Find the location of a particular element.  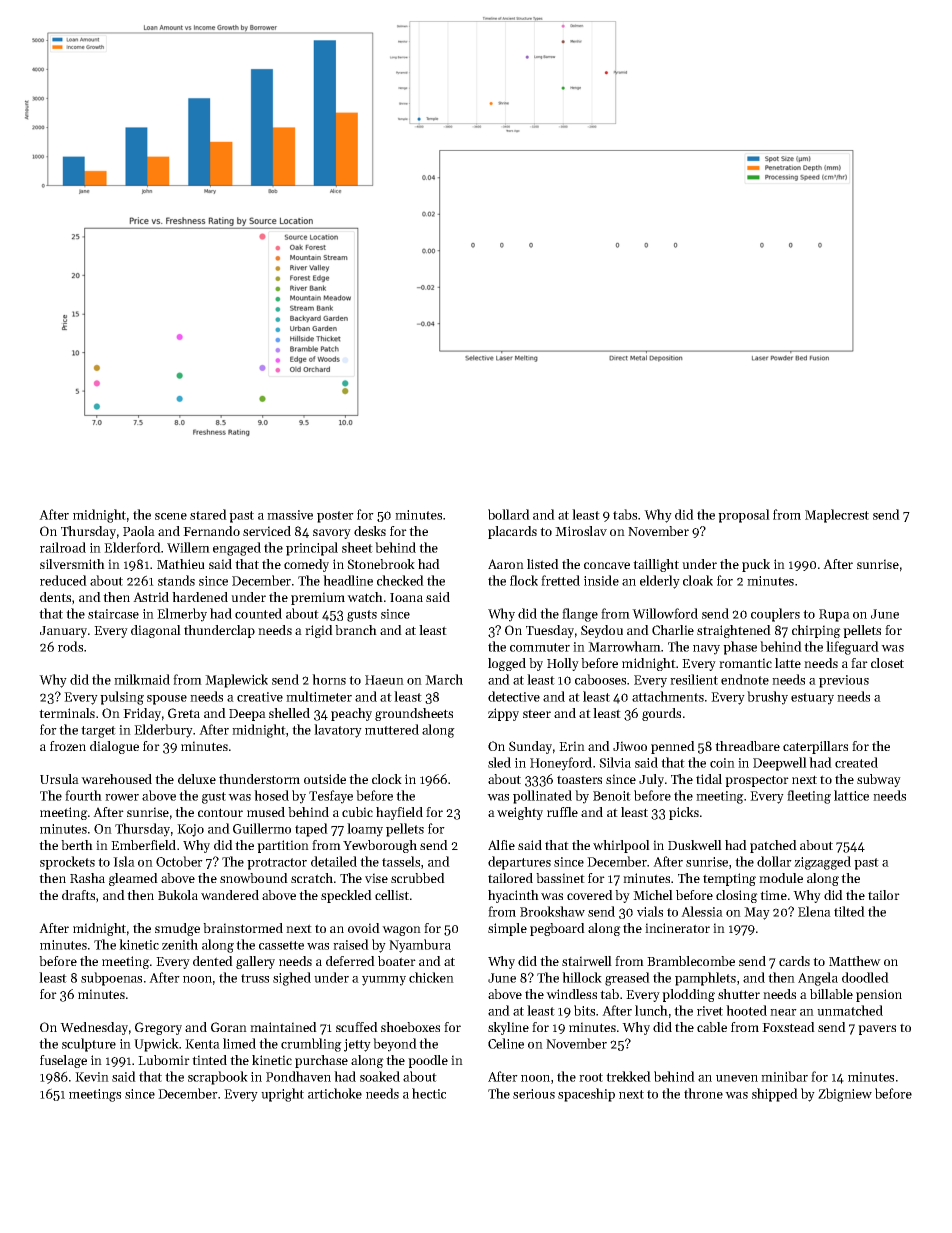

bollard is located at coordinates (509, 514).
